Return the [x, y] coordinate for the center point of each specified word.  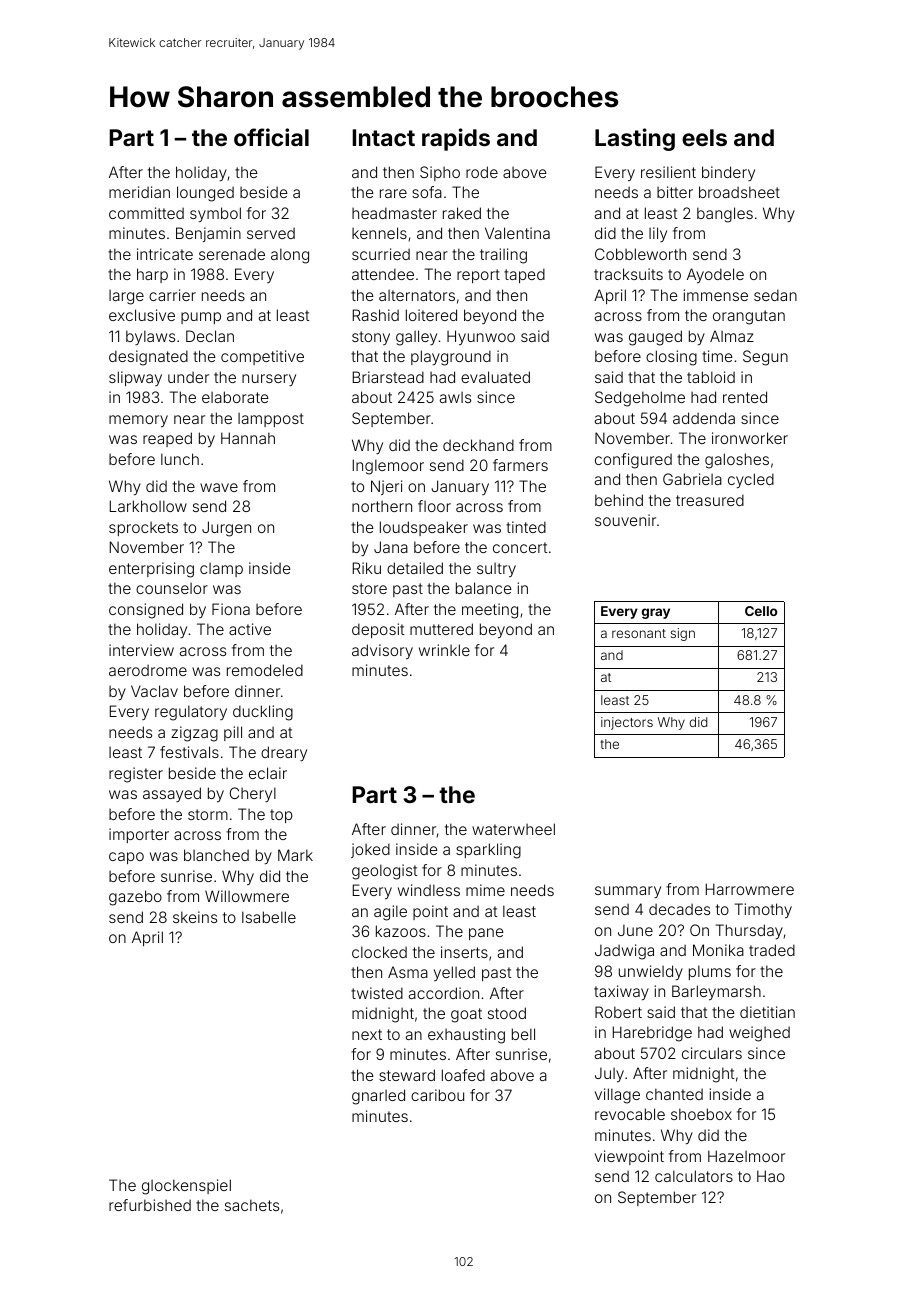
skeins [195, 917]
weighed [759, 1034]
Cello [761, 611]
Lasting [635, 139]
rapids [456, 139]
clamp [221, 570]
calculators [694, 1176]
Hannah [248, 438]
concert [520, 547]
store [369, 588]
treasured [710, 500]
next [367, 1034]
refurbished [150, 1205]
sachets [252, 1205]
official [271, 137]
